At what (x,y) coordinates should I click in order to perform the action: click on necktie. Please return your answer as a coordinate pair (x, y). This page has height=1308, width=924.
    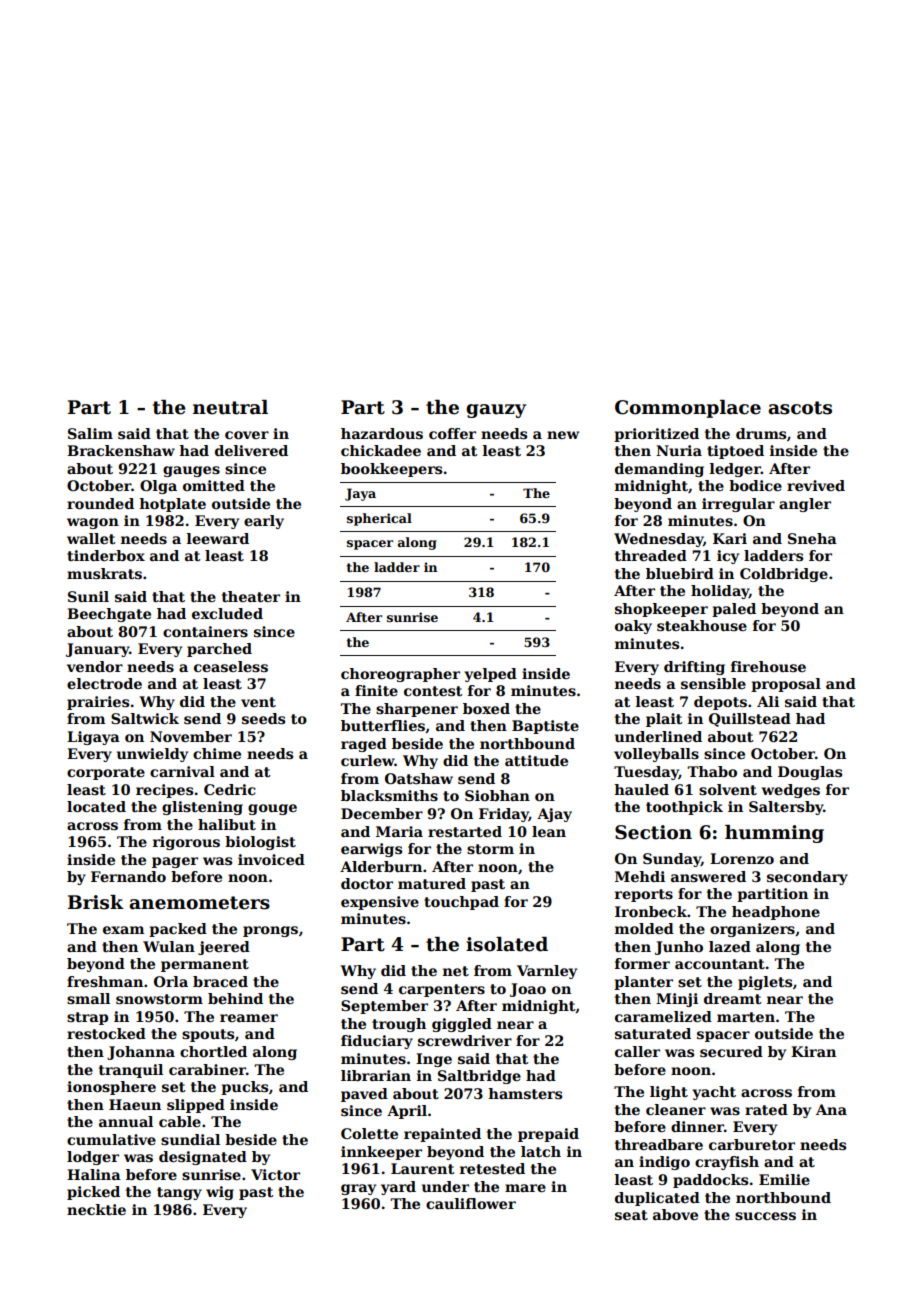
    Looking at the image, I should click on (96, 1209).
